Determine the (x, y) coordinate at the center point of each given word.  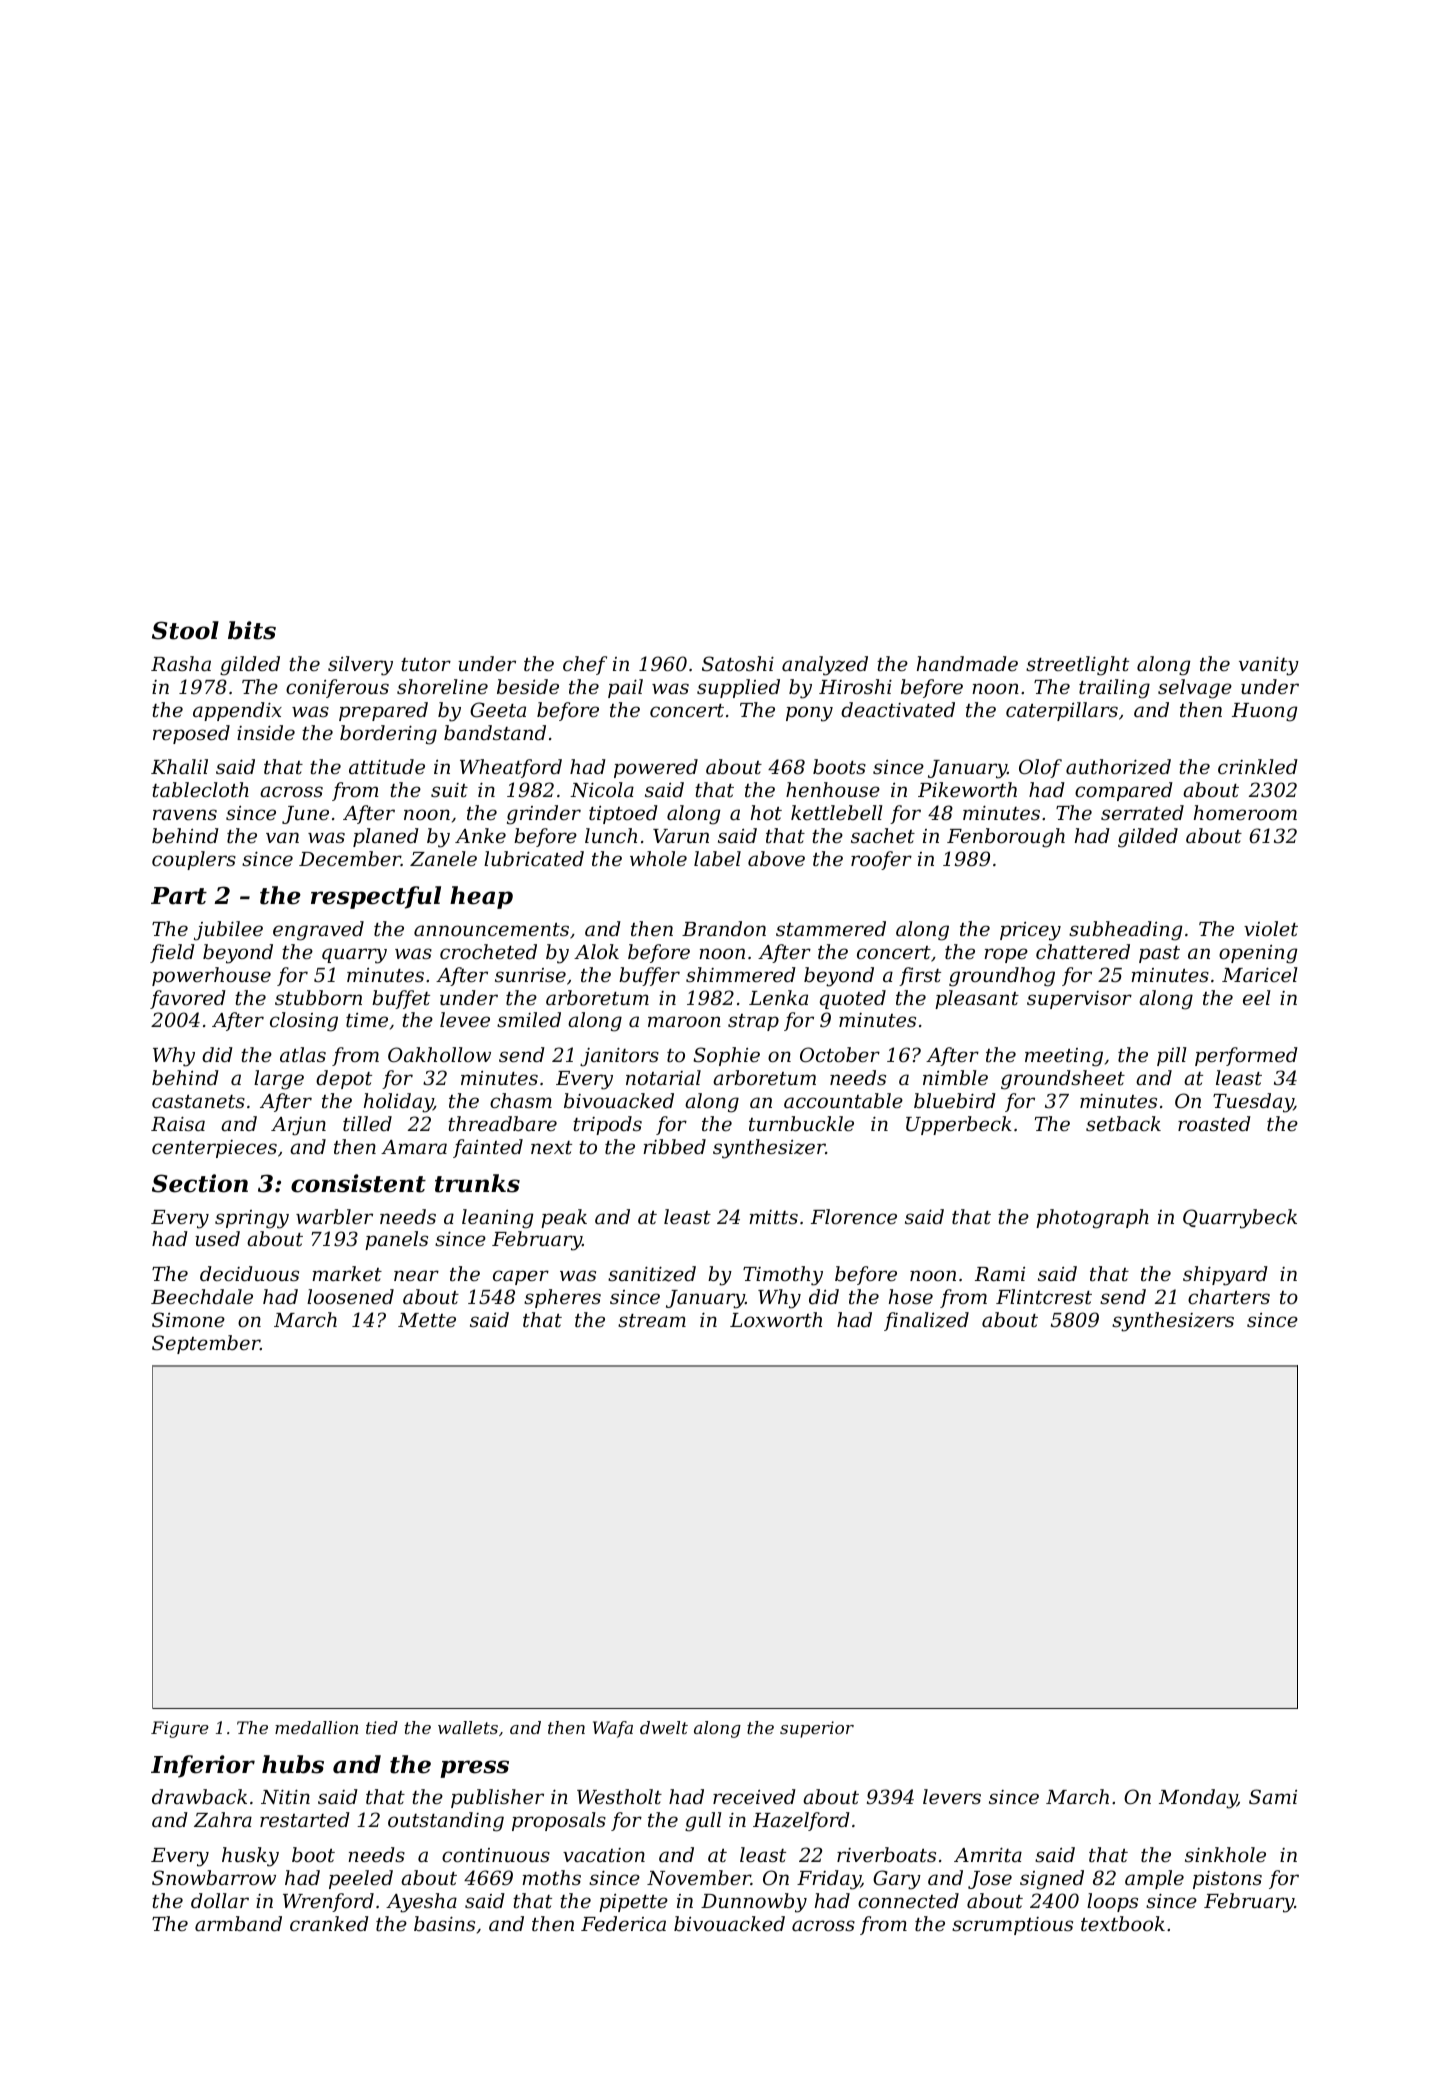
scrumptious (1012, 1926)
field (172, 953)
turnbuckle (801, 1123)
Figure (180, 1729)
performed (1246, 1056)
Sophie (726, 1056)
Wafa (613, 1729)
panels (396, 1240)
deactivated (898, 709)
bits (252, 630)
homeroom (1245, 812)
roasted (1214, 1123)
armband (238, 1923)
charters (1229, 1296)
